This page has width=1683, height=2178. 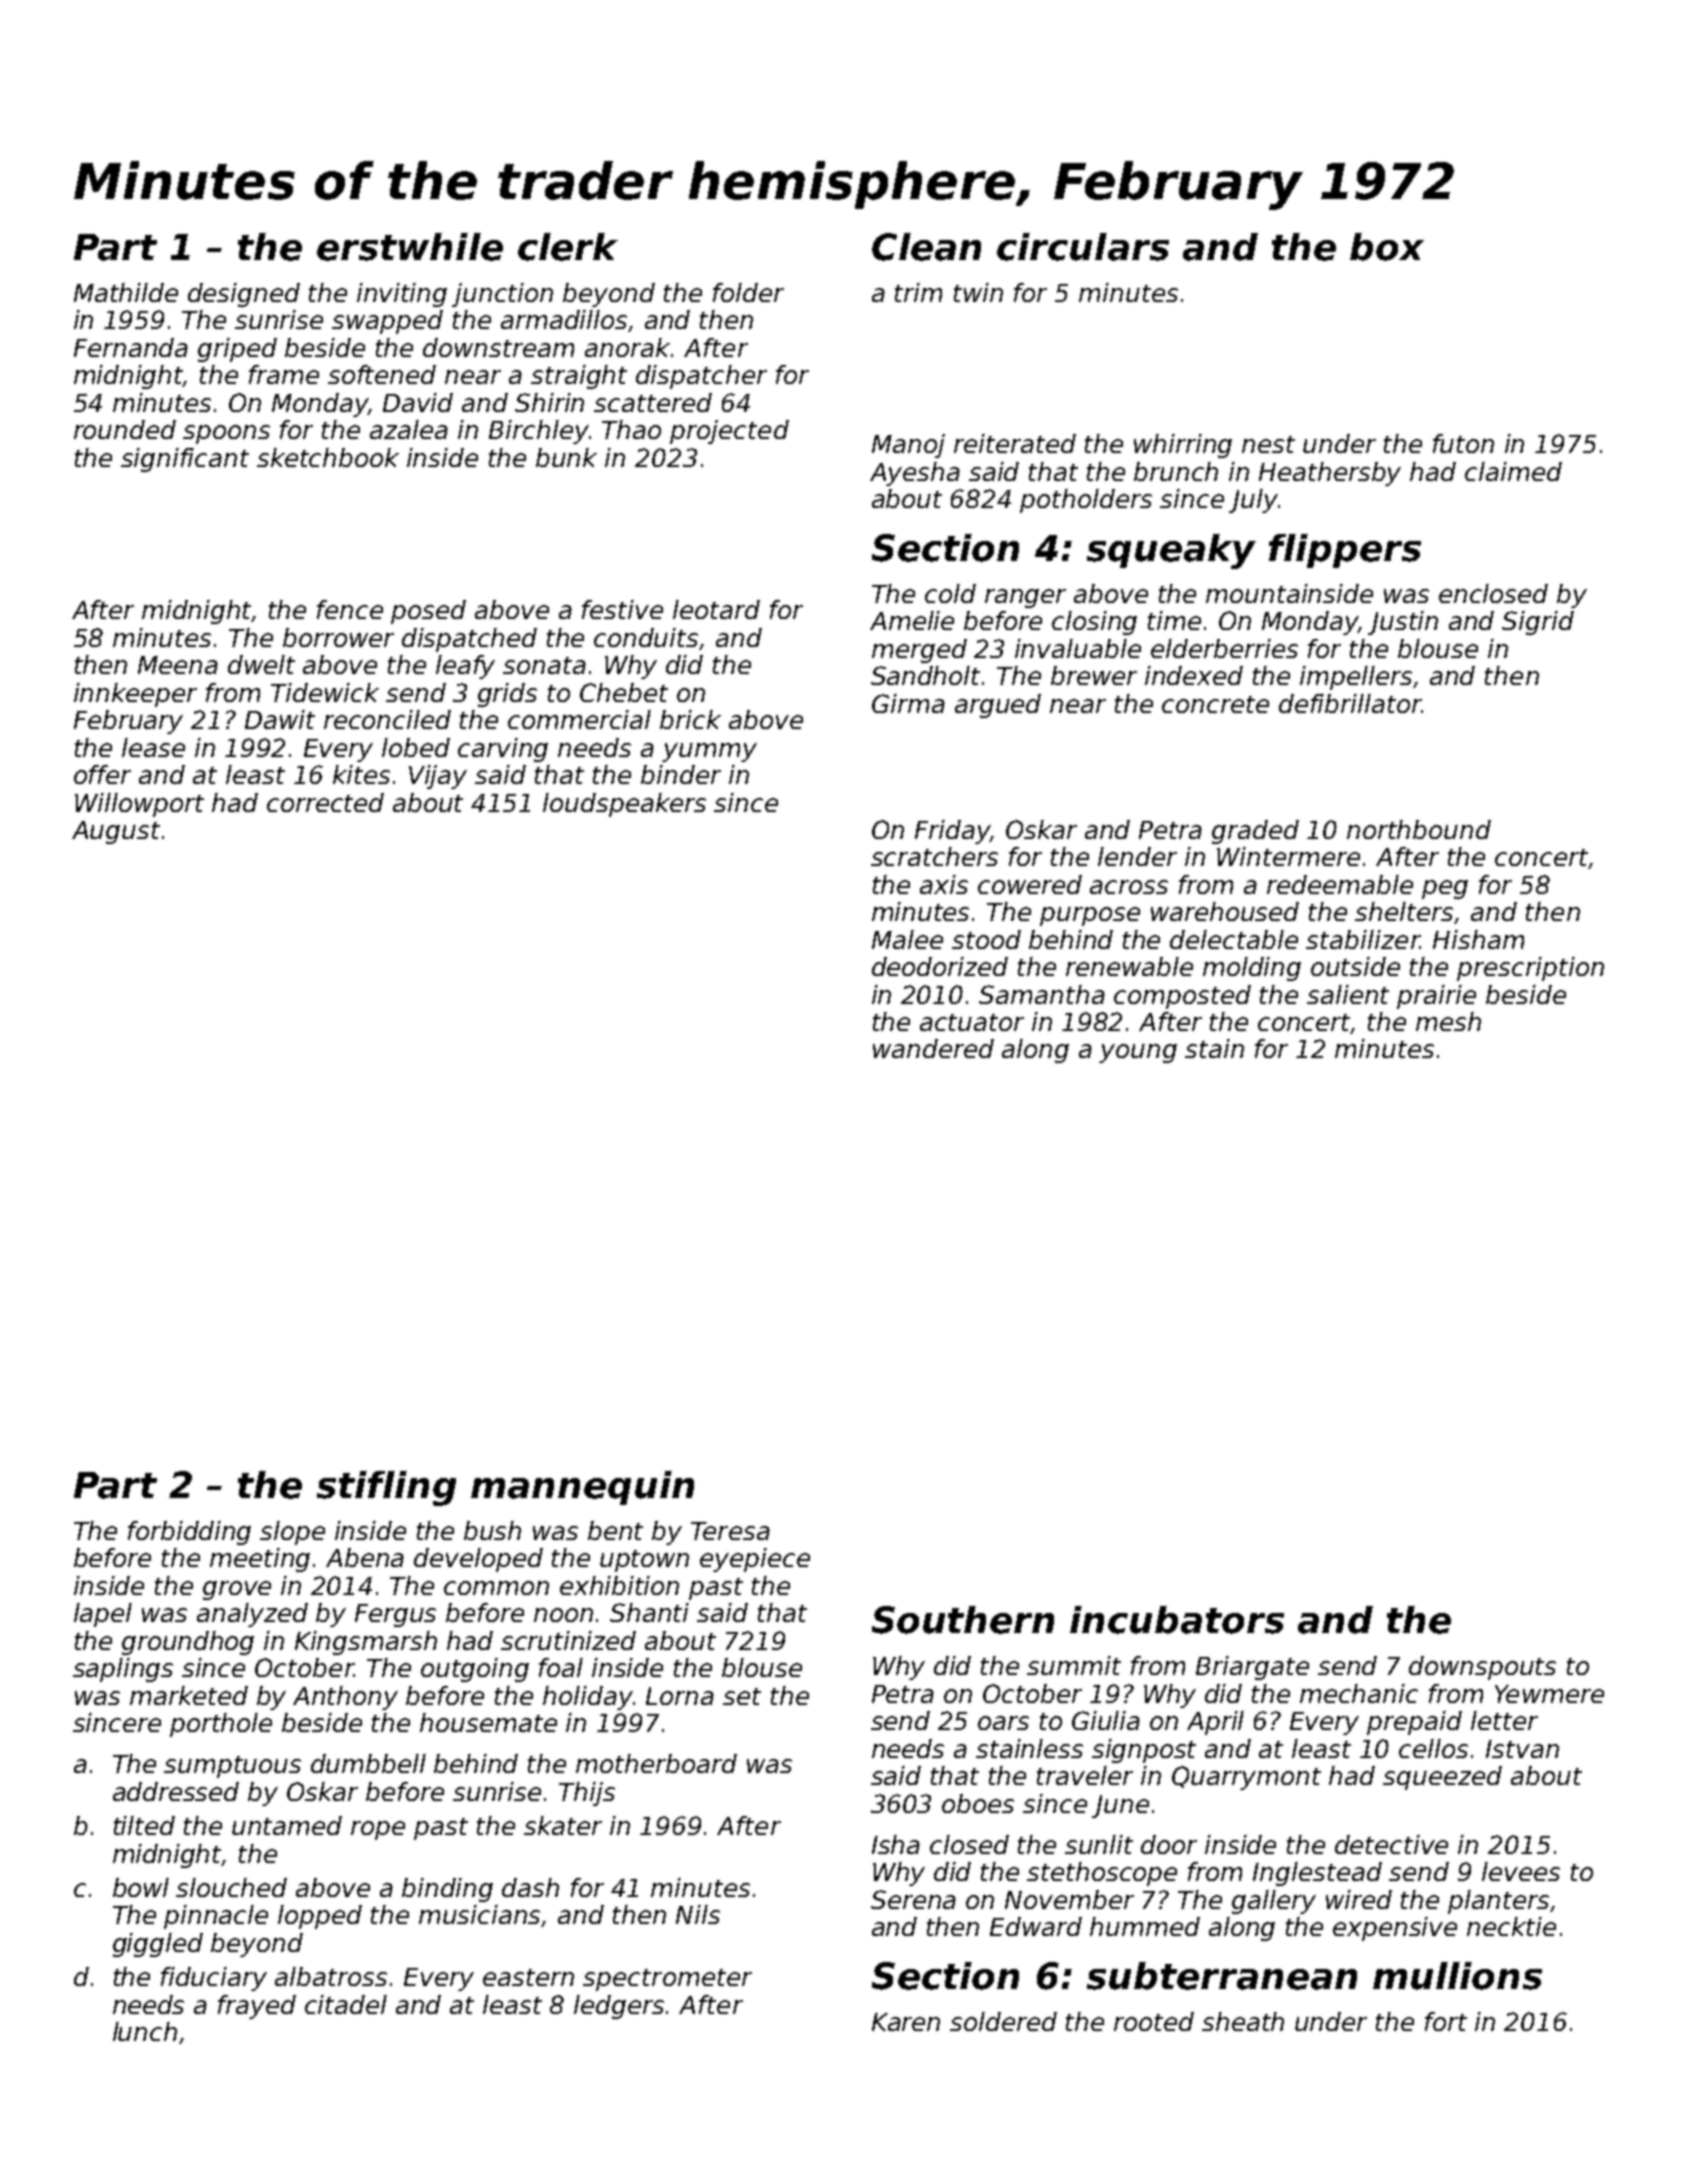 What do you see at coordinates (1083, 247) in the page?
I see `circulars` at bounding box center [1083, 247].
